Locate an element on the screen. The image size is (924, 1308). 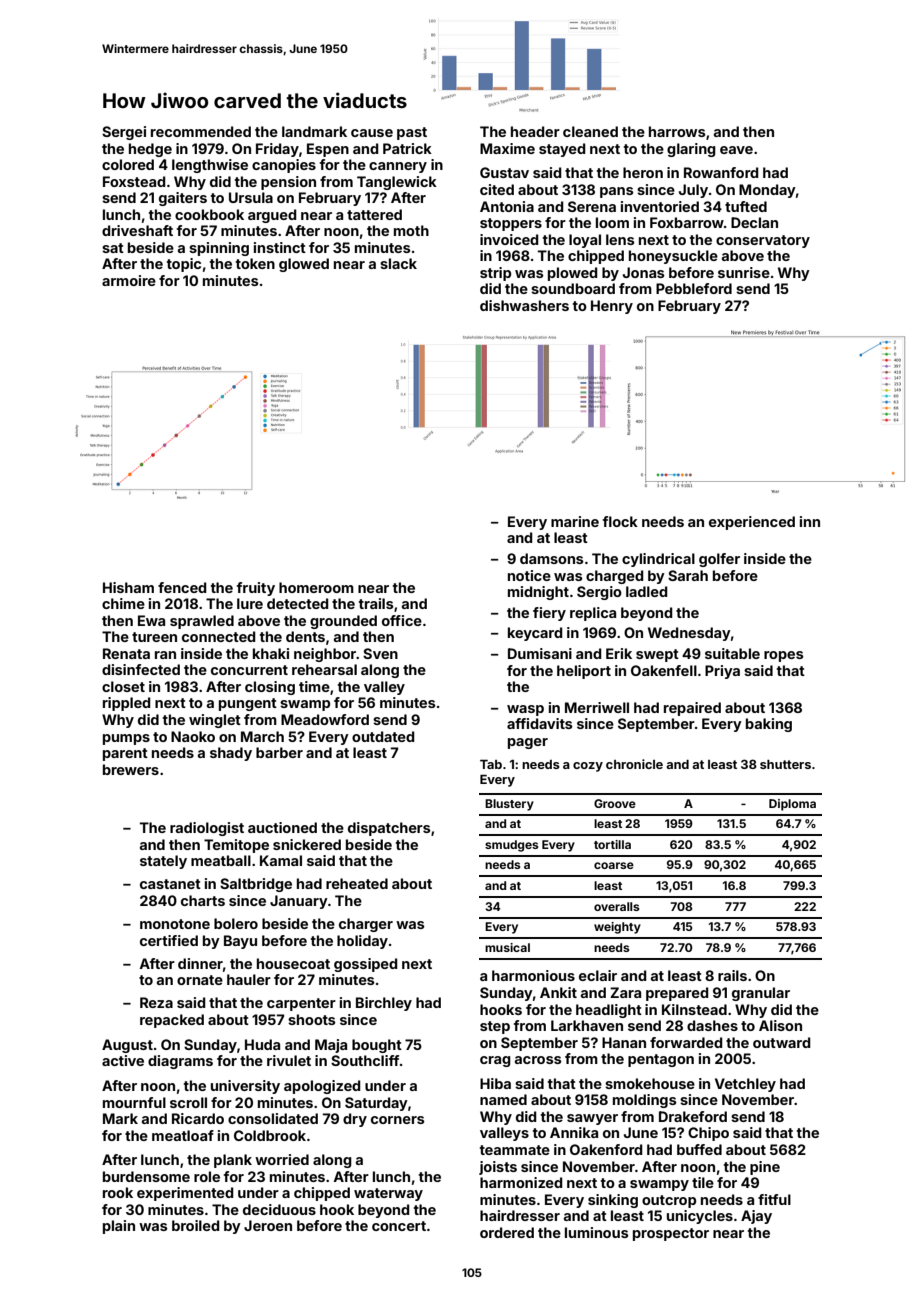
Jeroen is located at coordinates (268, 1225).
